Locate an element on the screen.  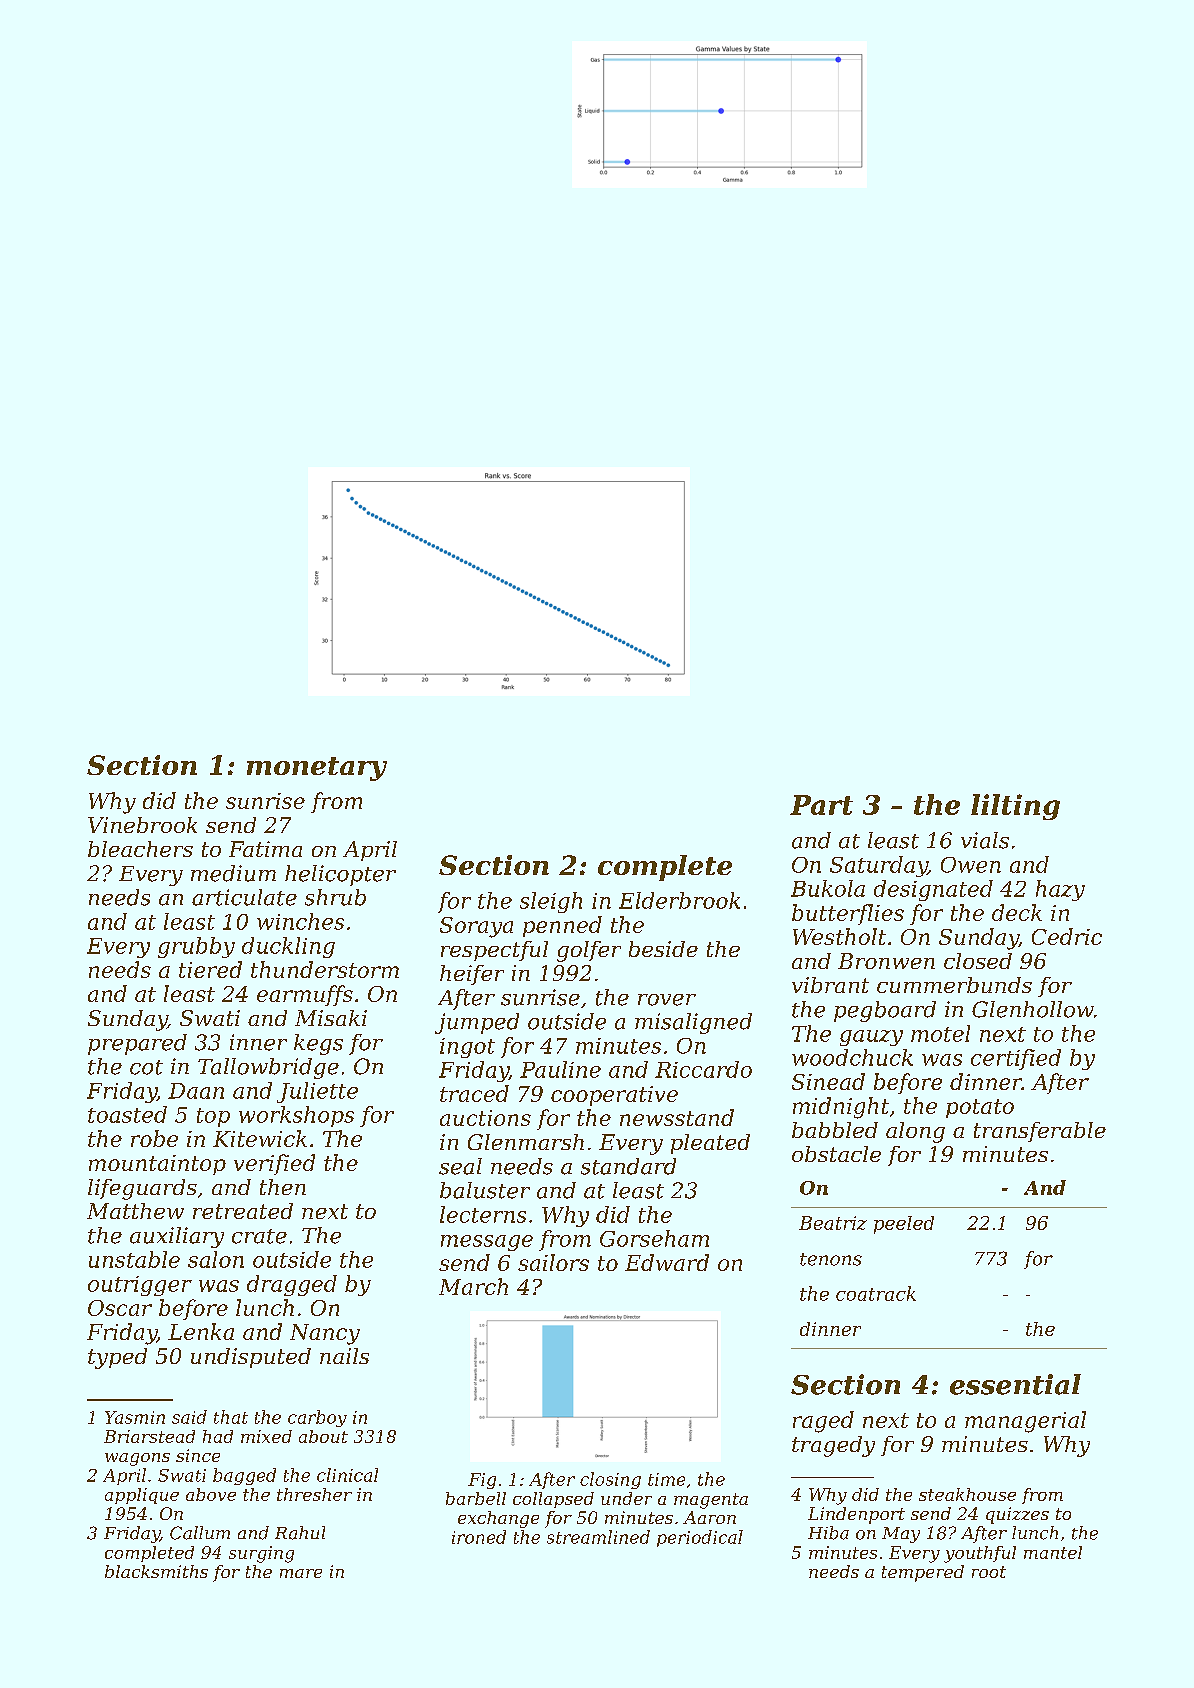
surging is located at coordinates (261, 1554).
